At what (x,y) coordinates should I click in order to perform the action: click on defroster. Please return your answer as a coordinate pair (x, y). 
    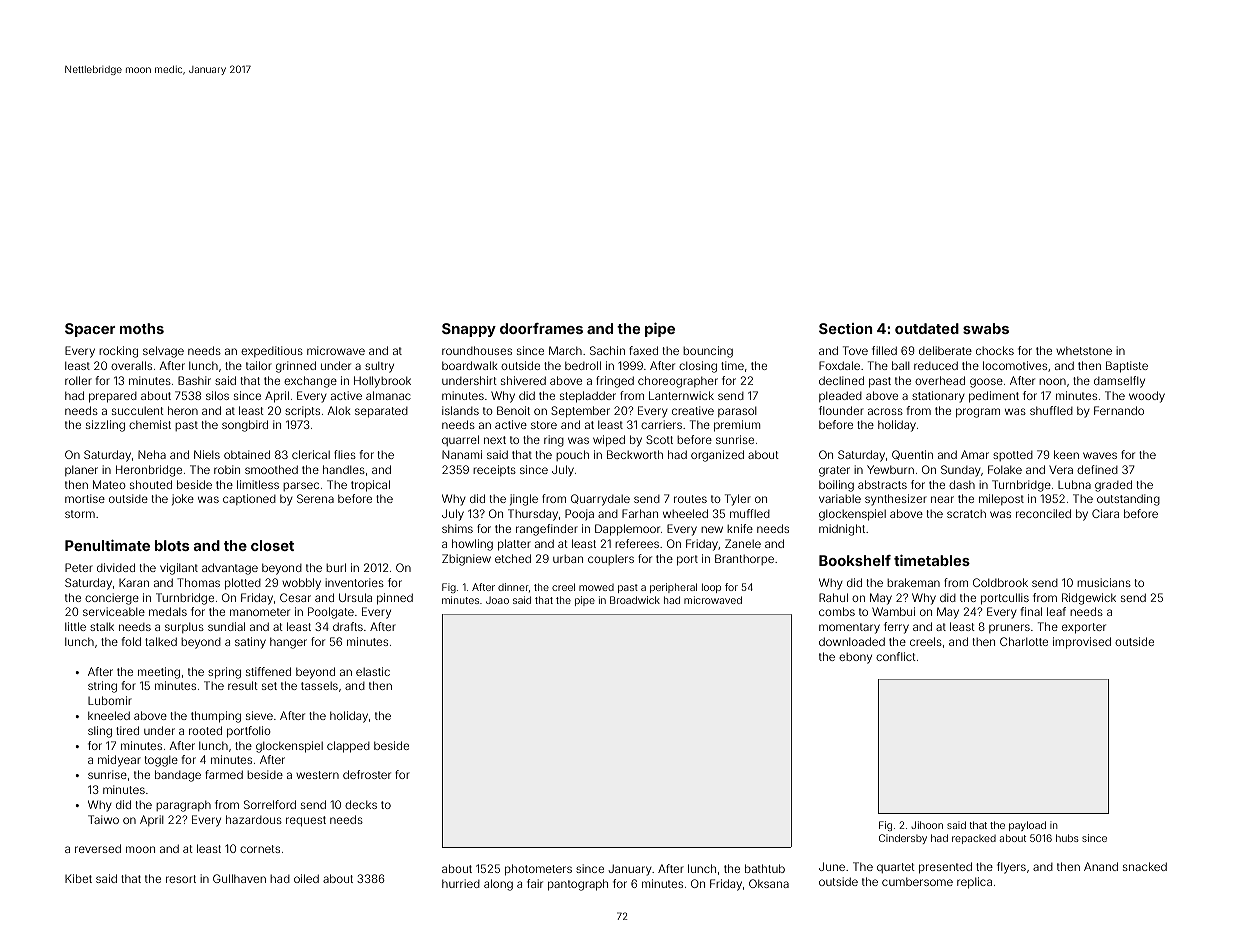
    Looking at the image, I should click on (367, 774).
